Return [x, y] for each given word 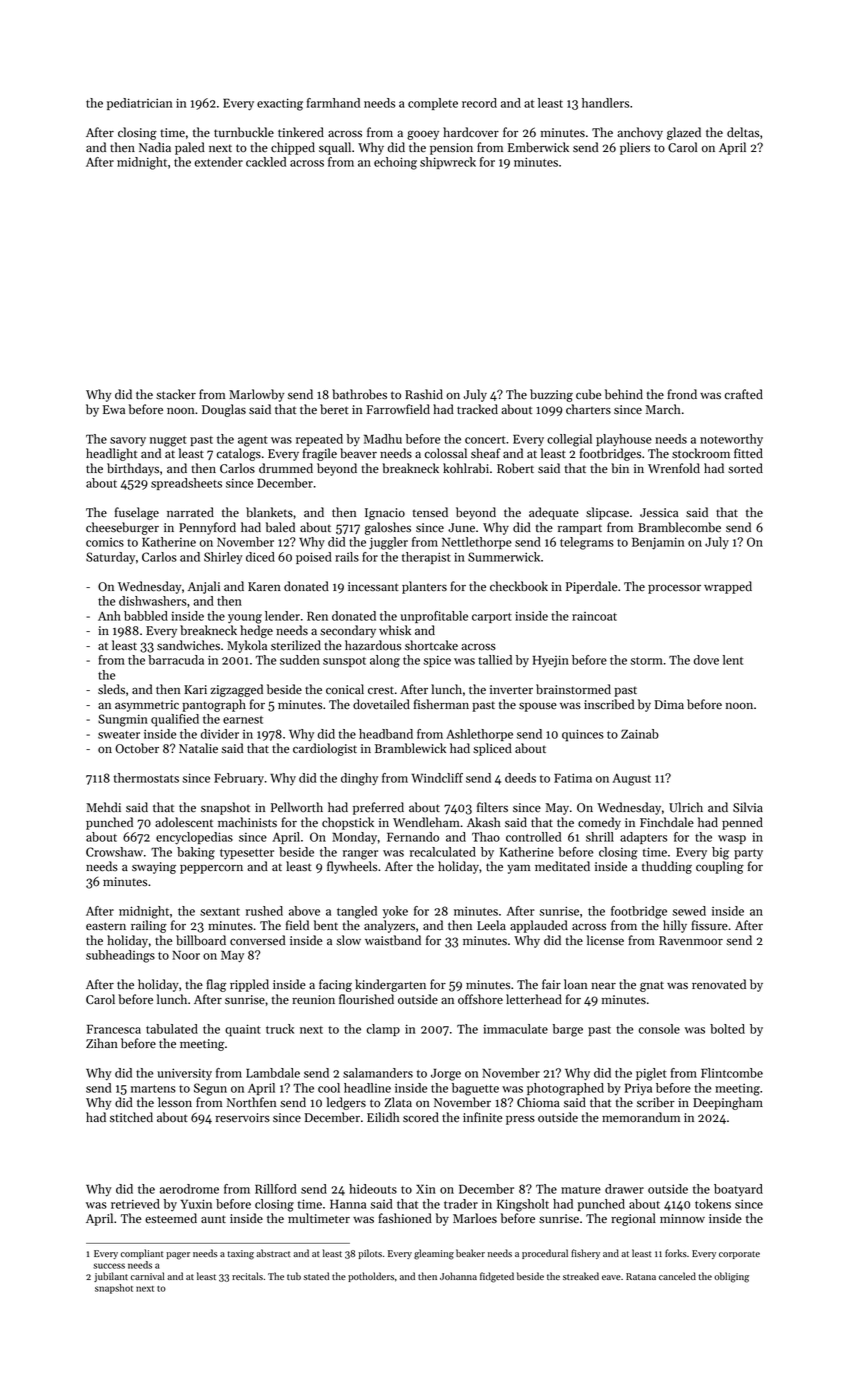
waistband [393, 940]
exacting [280, 104]
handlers [605, 103]
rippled [249, 985]
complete [433, 104]
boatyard [738, 1190]
